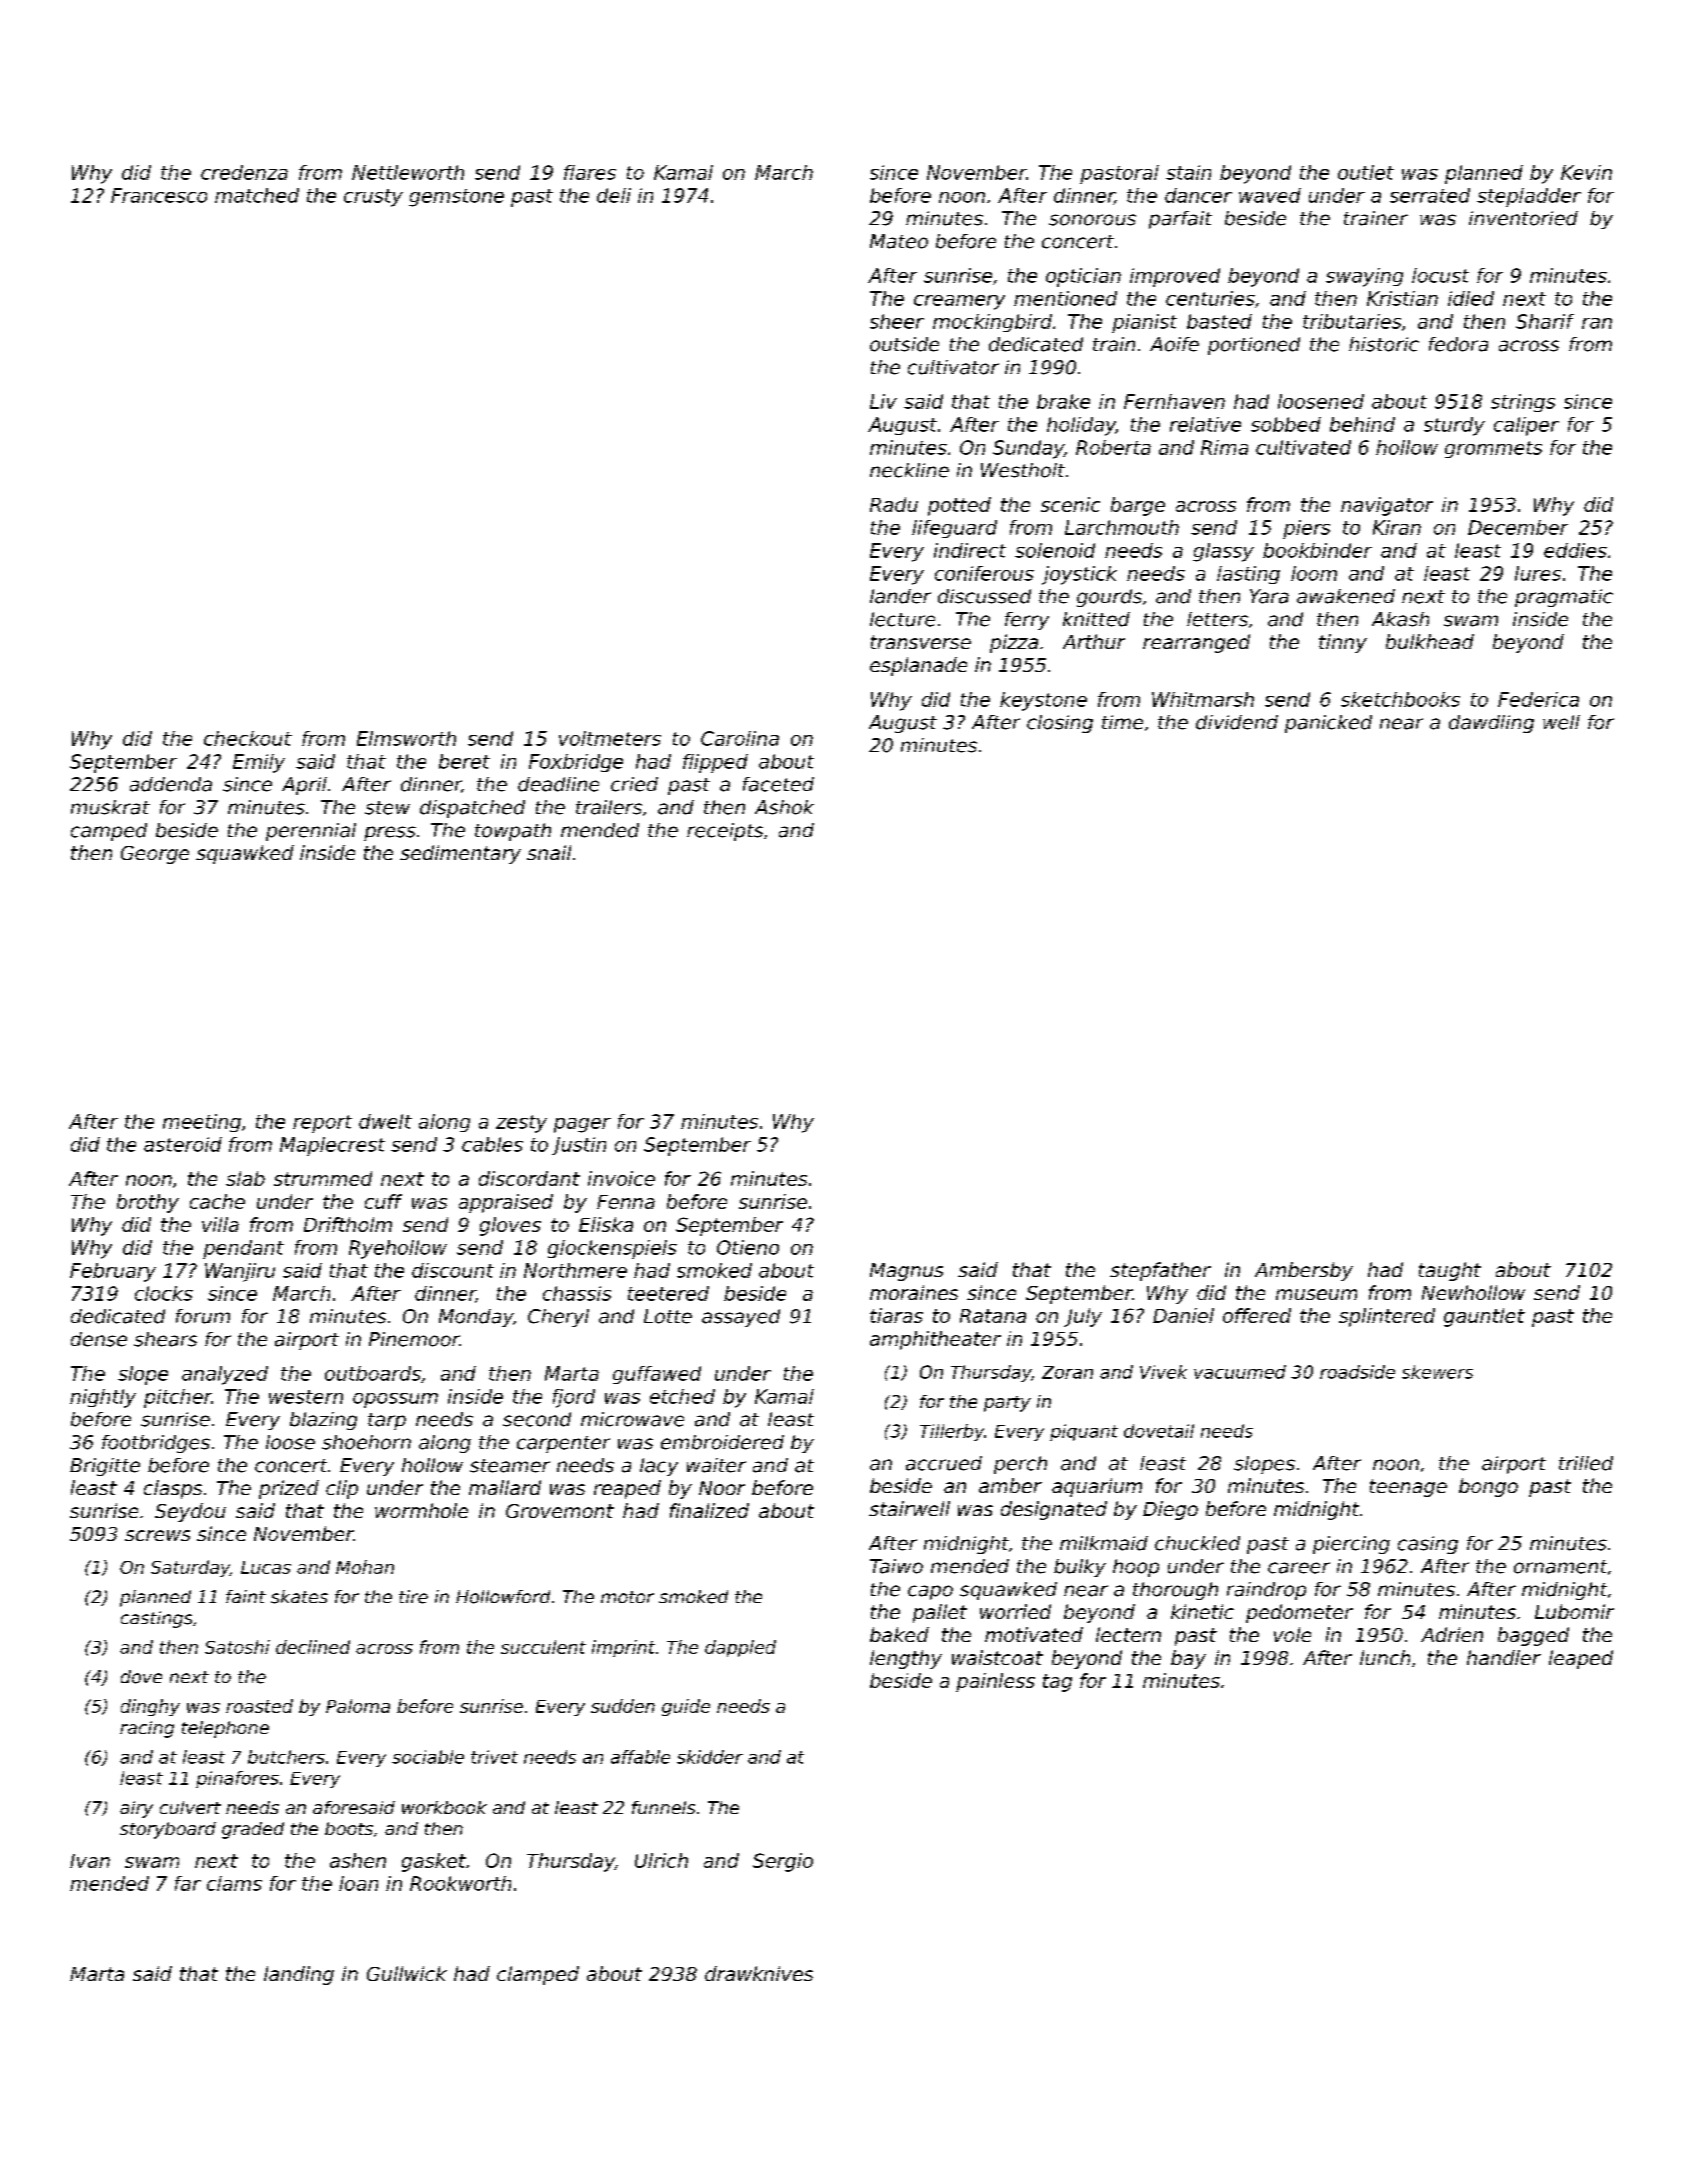  Describe the element at coordinates (1357, 1372) in the image. I see `roadside` at that location.
